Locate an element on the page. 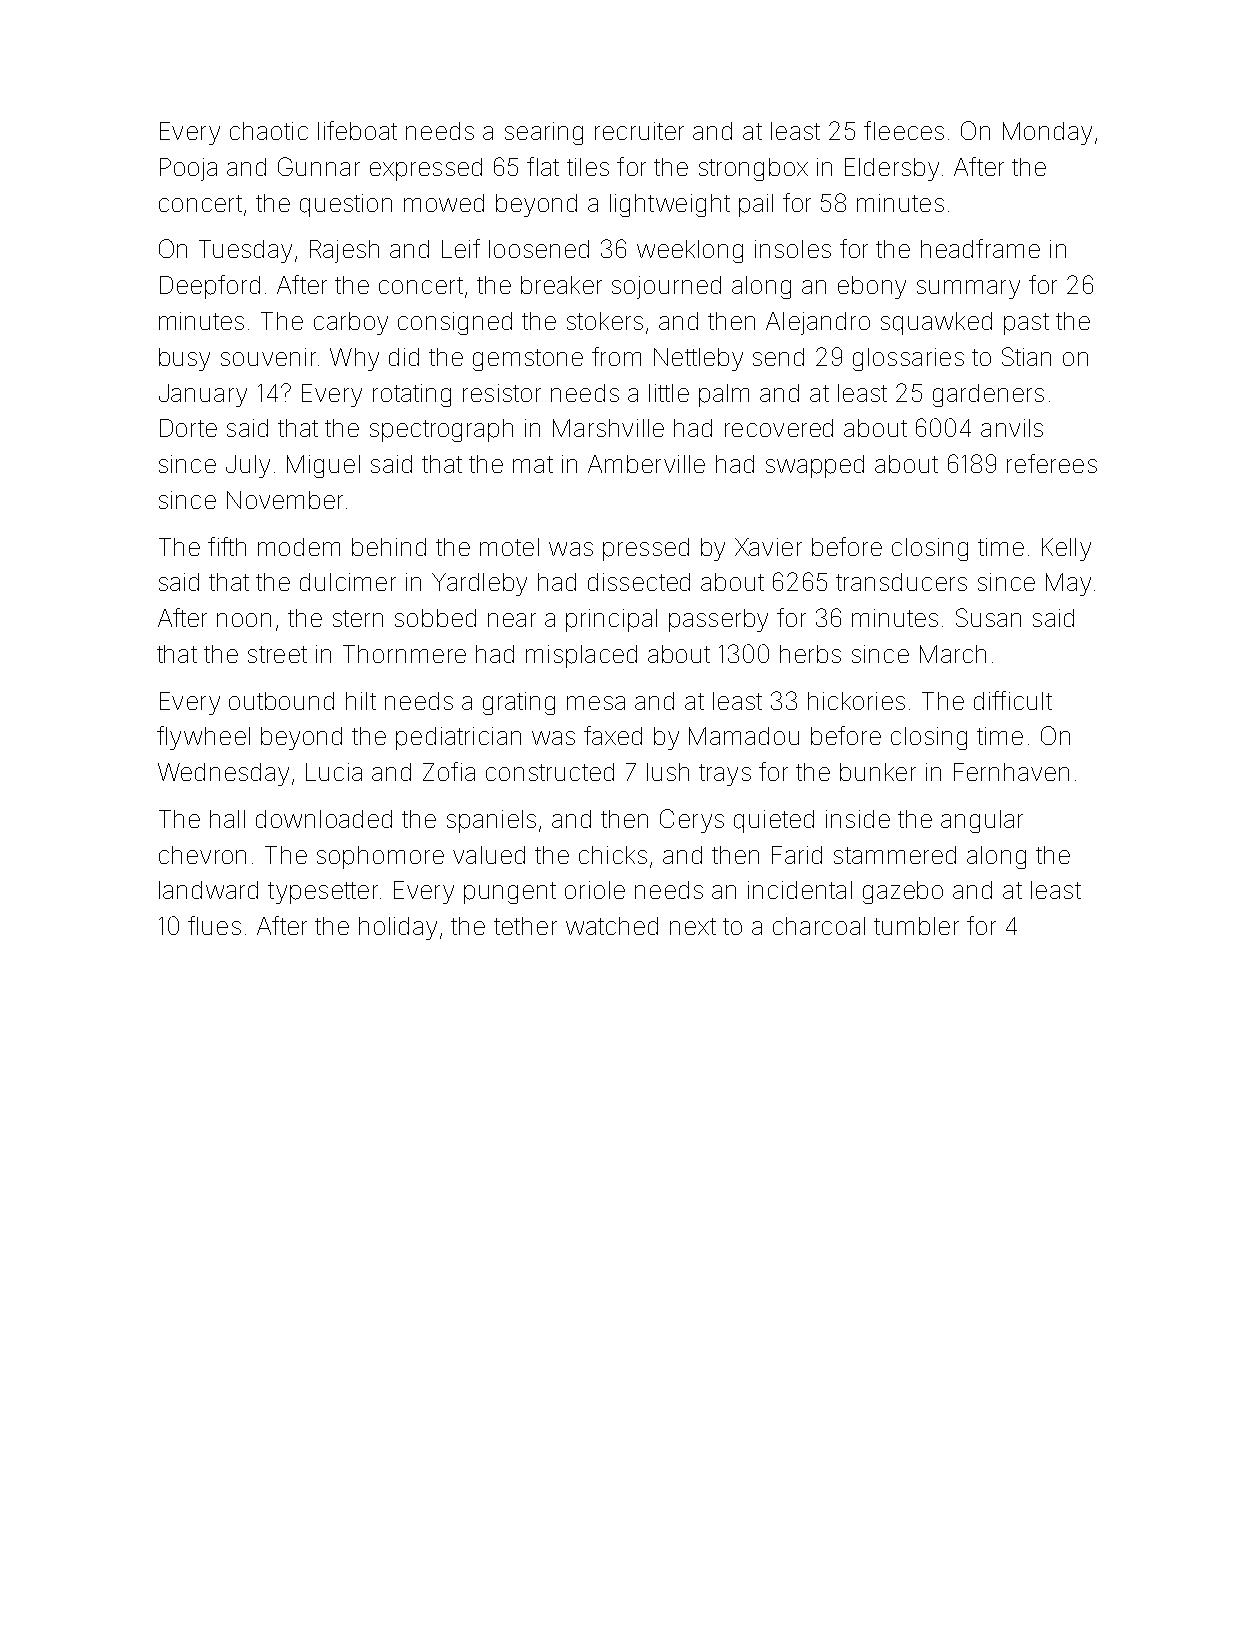  flues is located at coordinates (214, 925).
